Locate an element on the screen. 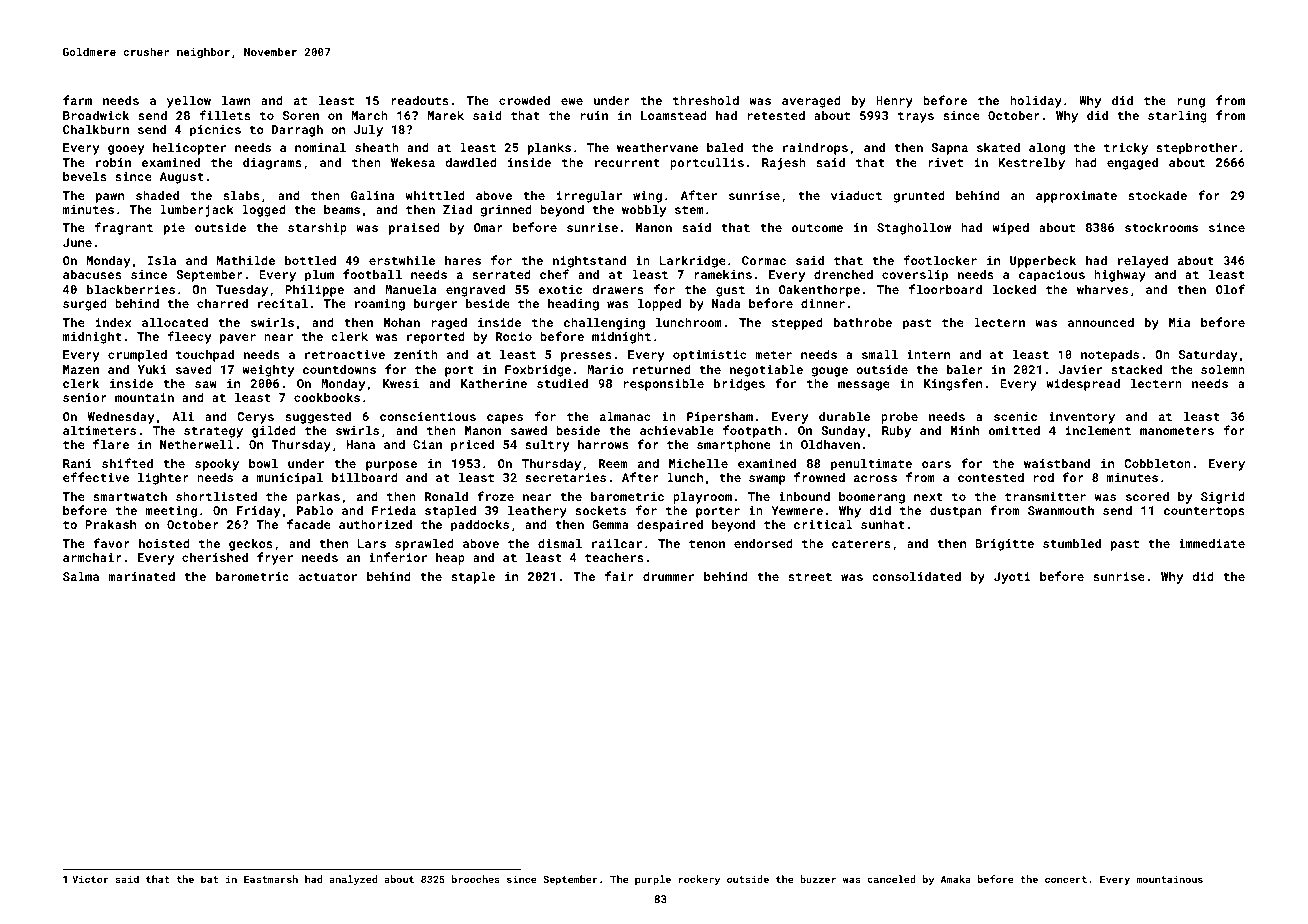 The width and height of the screenshot is (1308, 924). Victor is located at coordinates (90, 879).
